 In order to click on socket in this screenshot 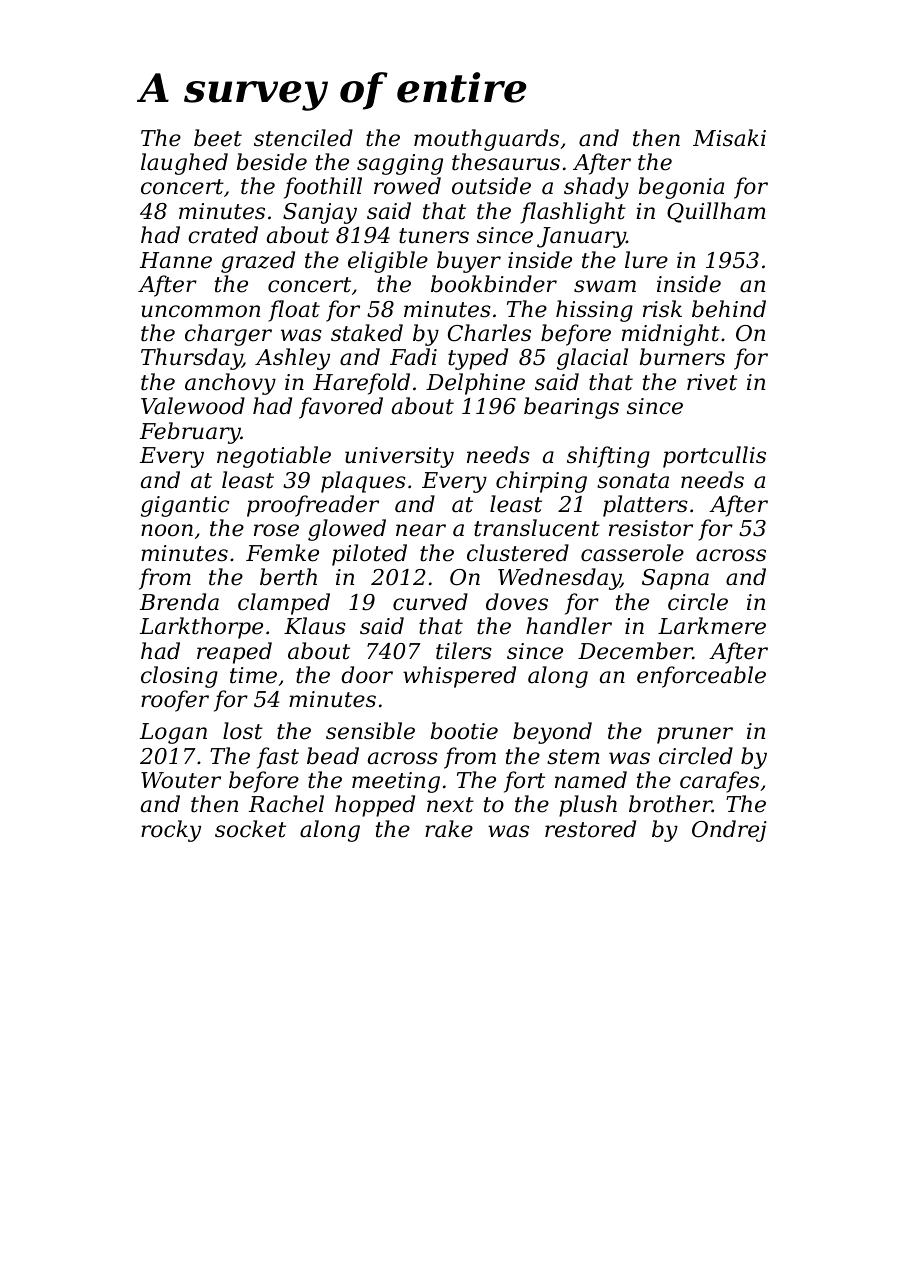, I will do `click(250, 829)`.
